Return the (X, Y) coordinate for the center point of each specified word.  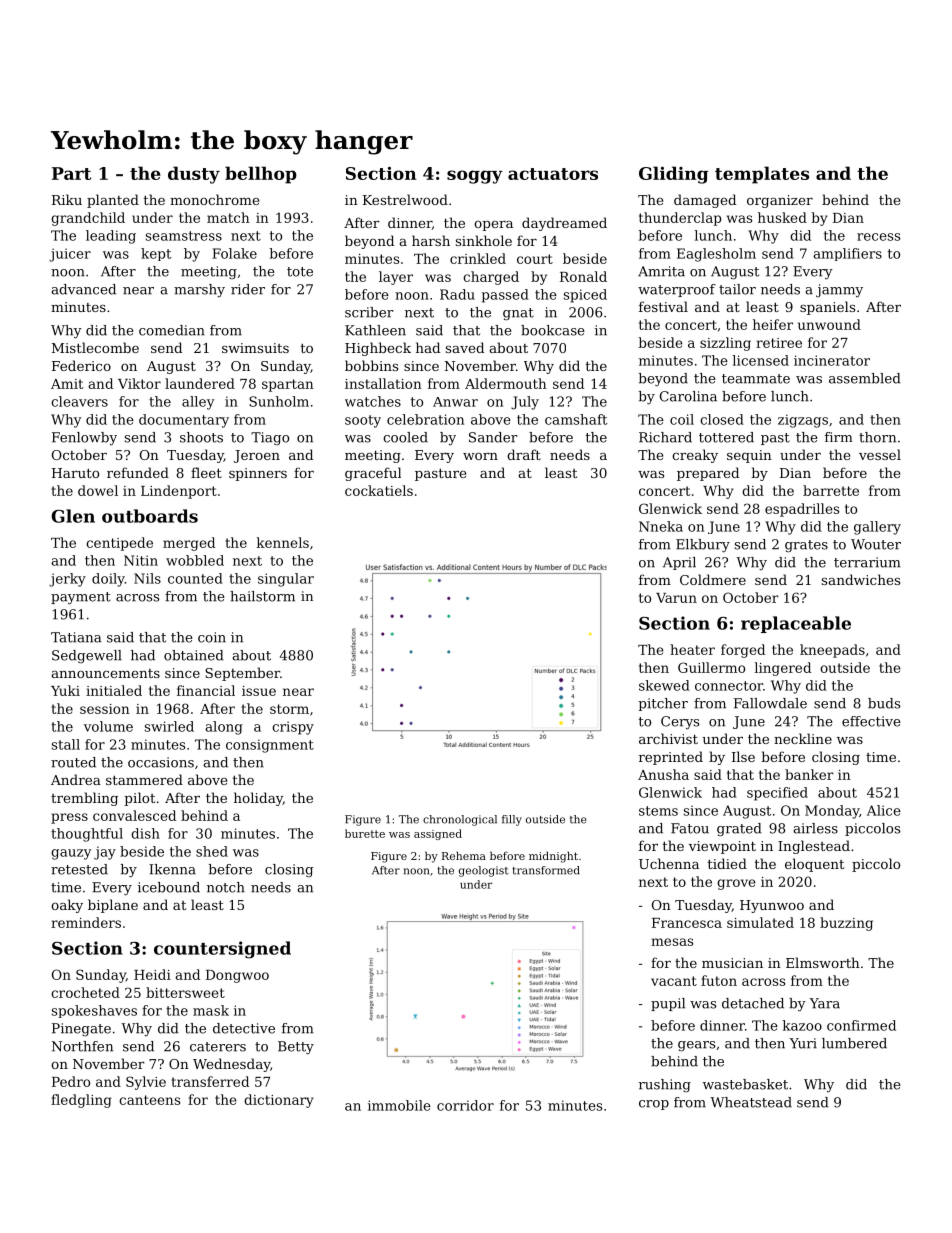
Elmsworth (823, 962)
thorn (877, 437)
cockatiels (379, 490)
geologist (484, 871)
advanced (83, 289)
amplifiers (847, 254)
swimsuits (255, 348)
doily (108, 580)
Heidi (152, 974)
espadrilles (802, 510)
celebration (425, 419)
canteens (149, 1100)
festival (663, 306)
